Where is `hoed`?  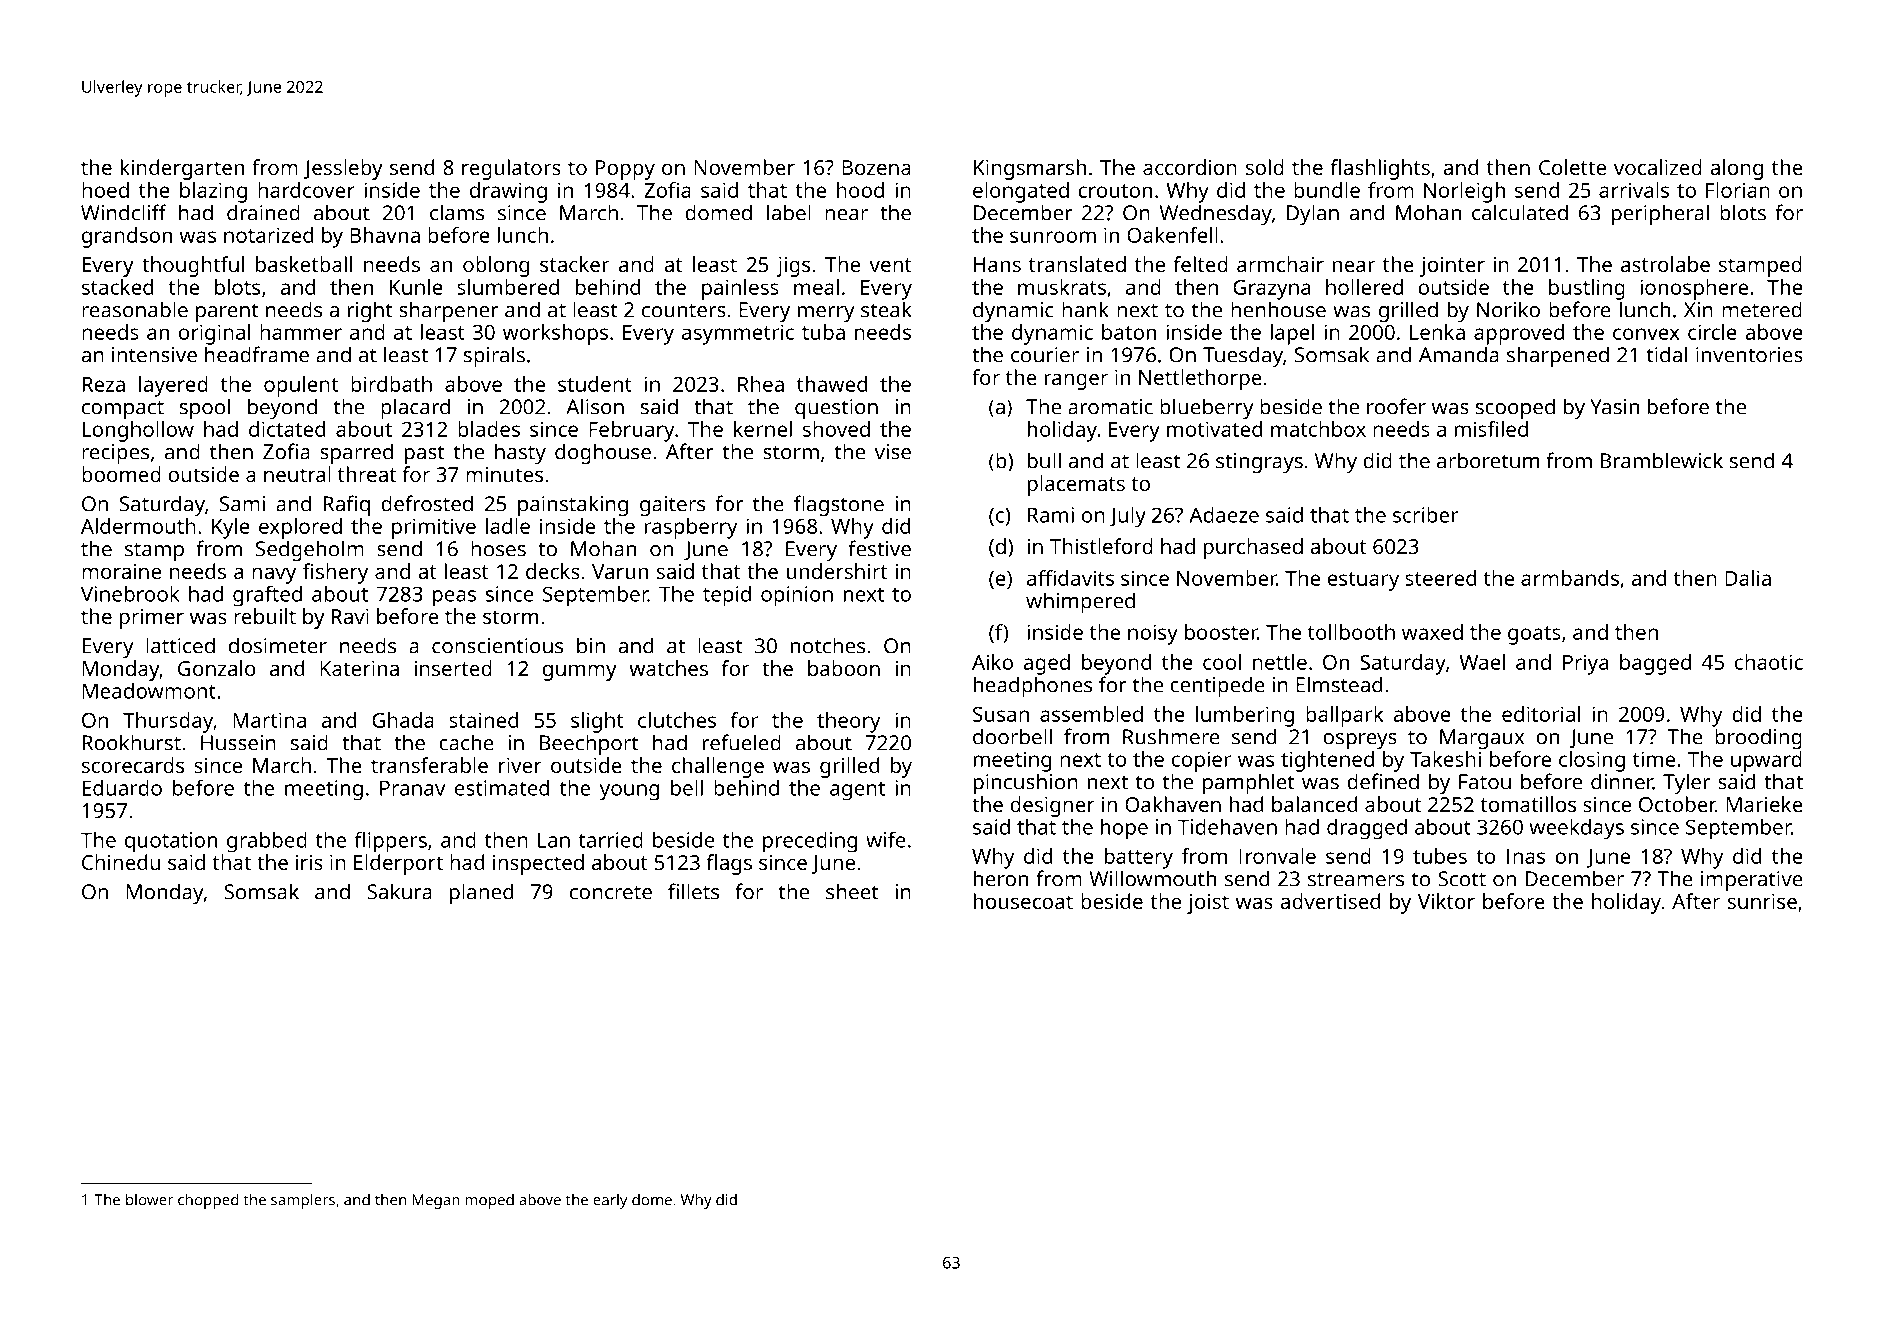 hoed is located at coordinates (105, 190).
